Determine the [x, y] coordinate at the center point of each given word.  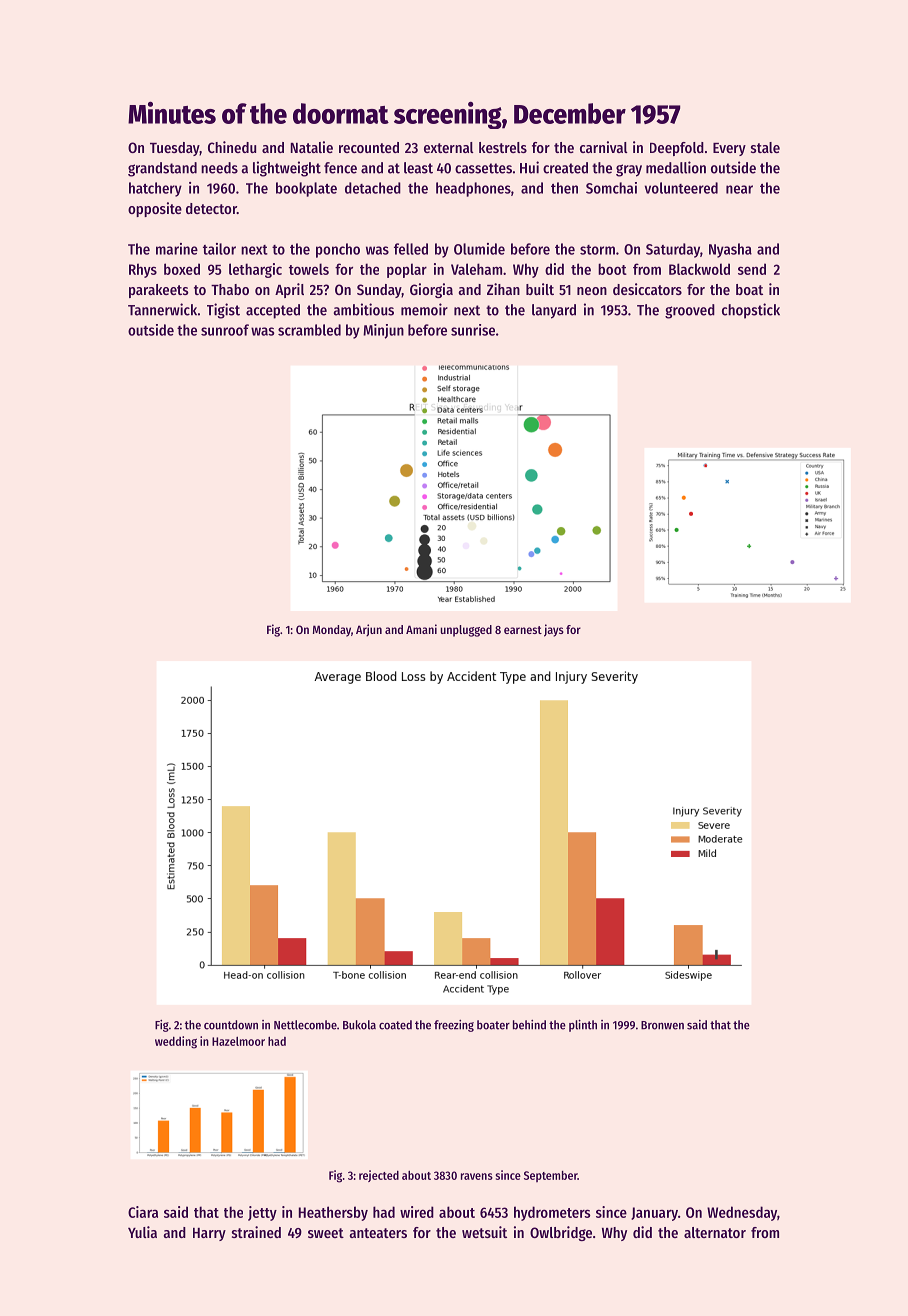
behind [529, 1025]
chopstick [751, 311]
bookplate [306, 189]
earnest [523, 630]
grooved [690, 311]
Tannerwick [162, 309]
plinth [583, 1026]
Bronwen [662, 1025]
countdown [231, 1025]
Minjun [383, 331]
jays [554, 630]
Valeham [476, 269]
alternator [715, 1232]
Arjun [369, 630]
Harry [209, 1234]
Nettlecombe [305, 1025]
